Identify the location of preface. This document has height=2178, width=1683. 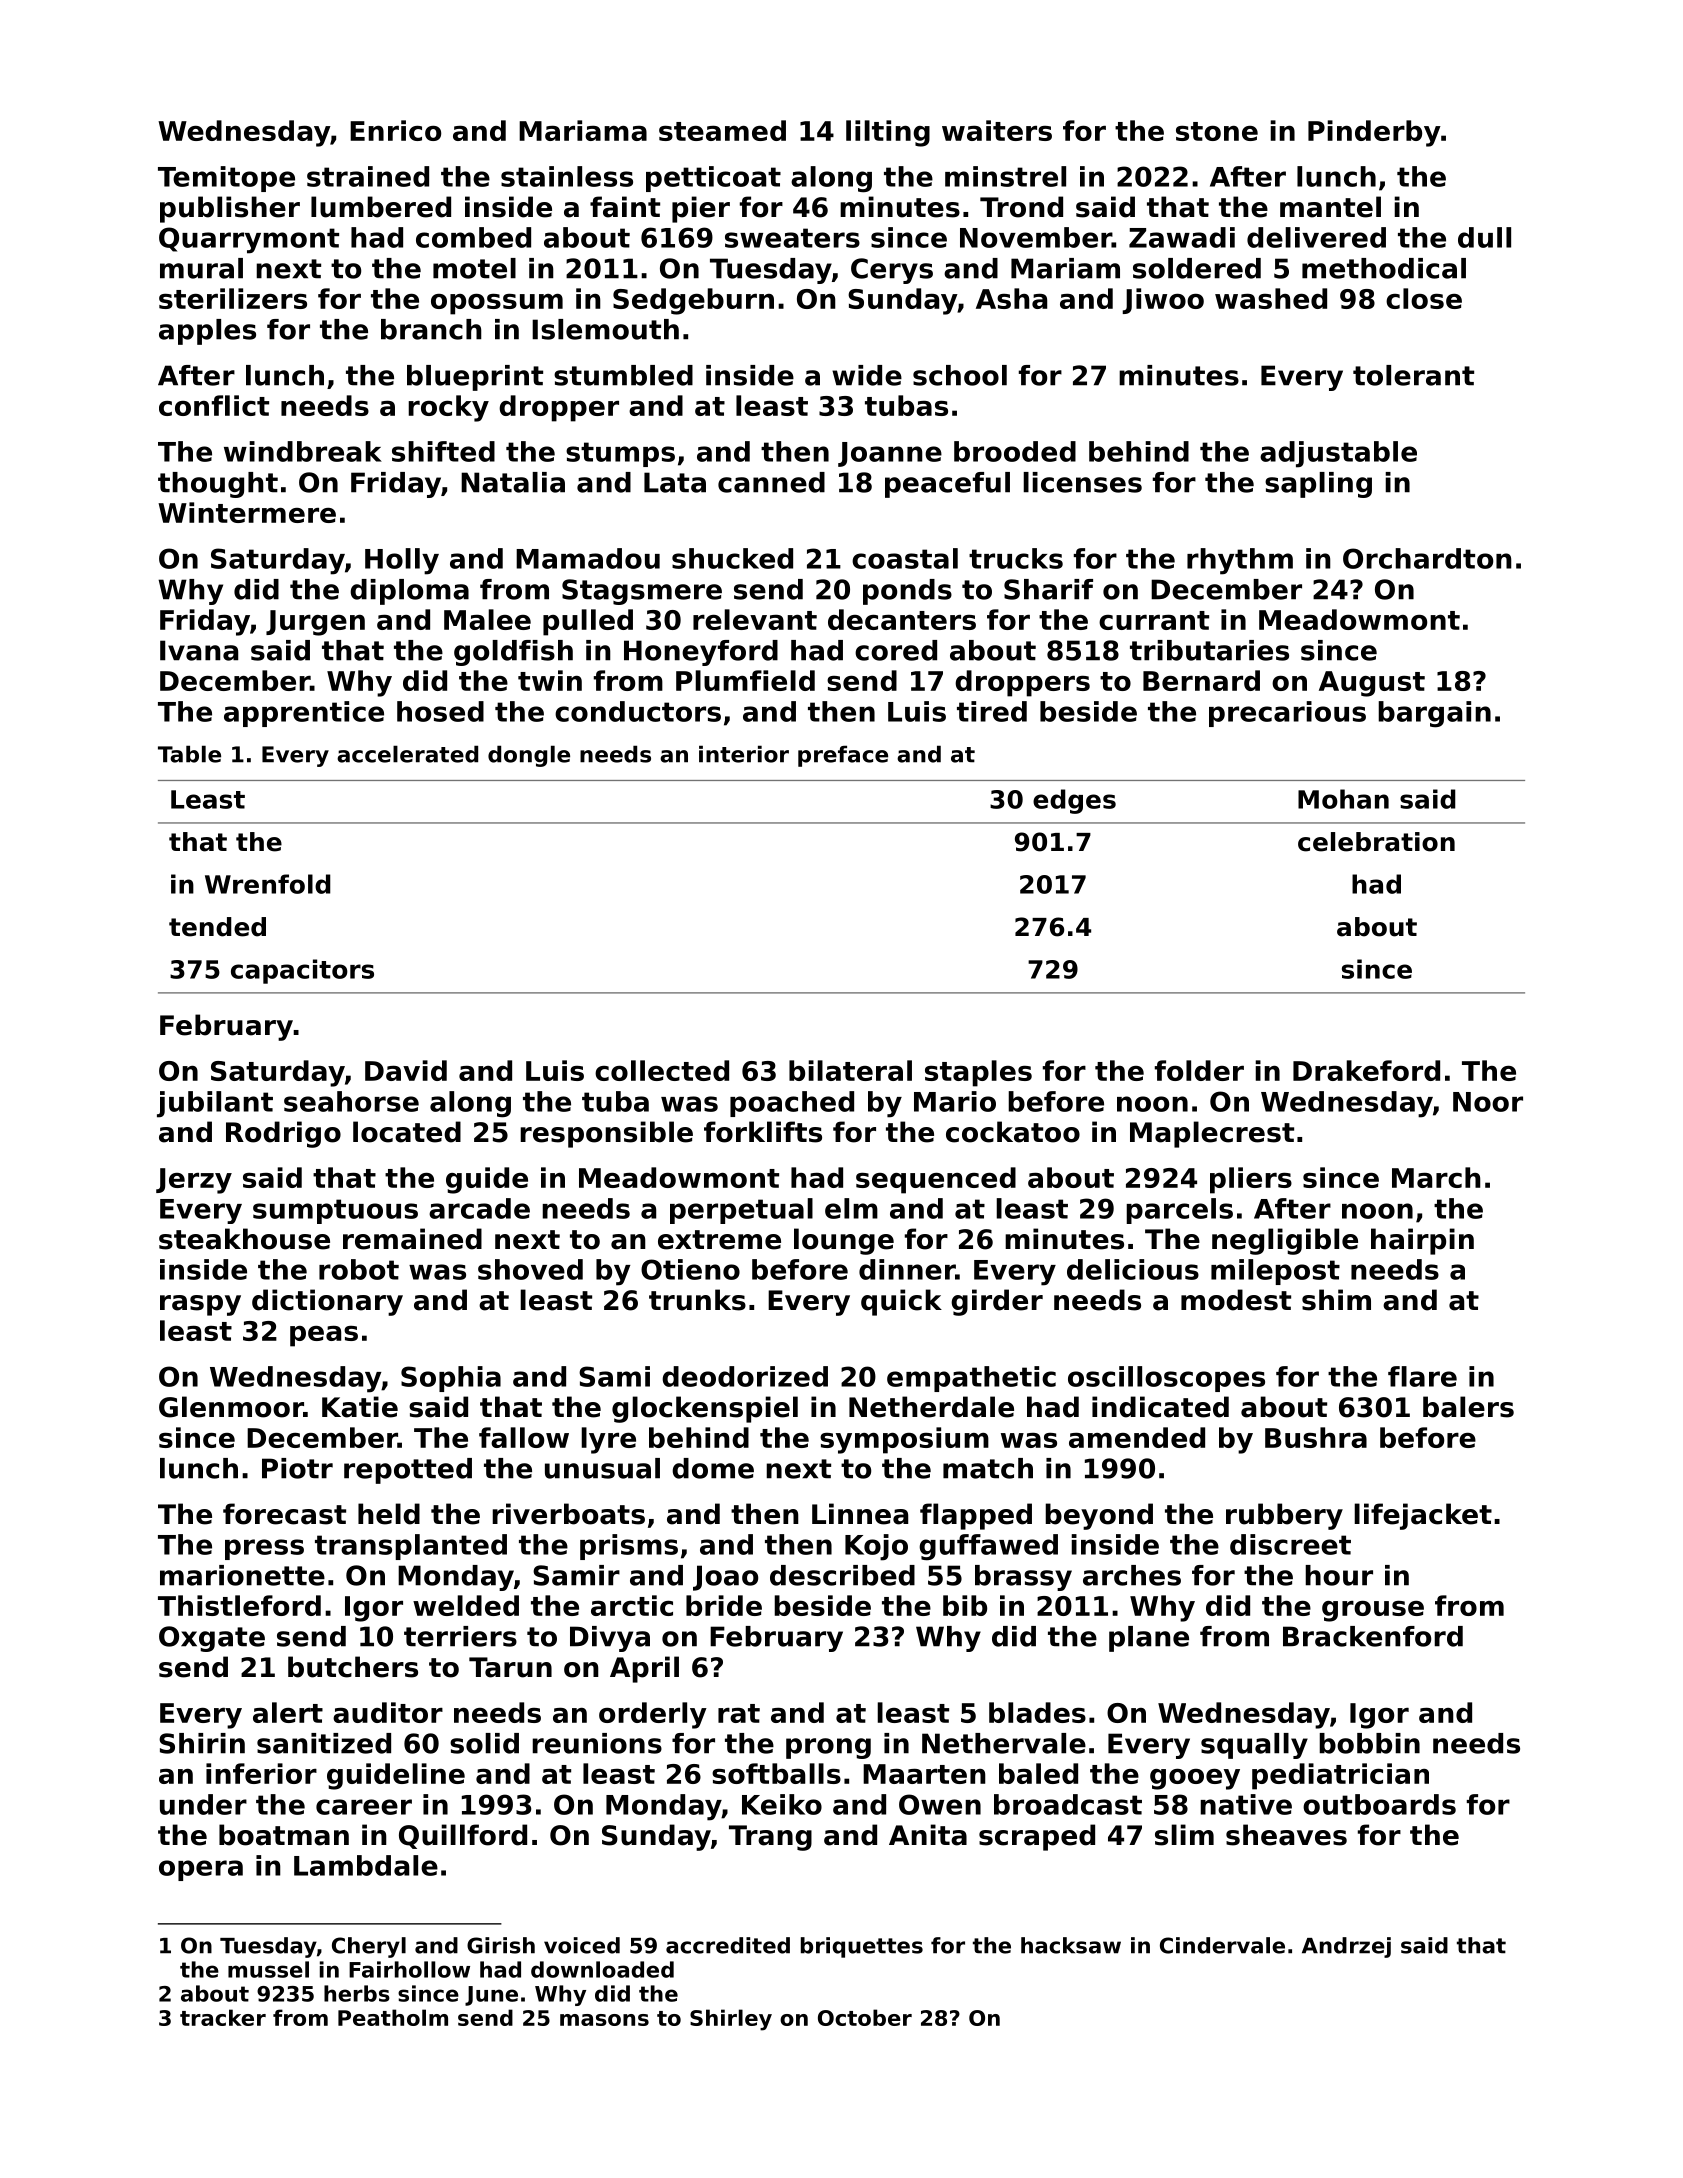
(843, 756).
